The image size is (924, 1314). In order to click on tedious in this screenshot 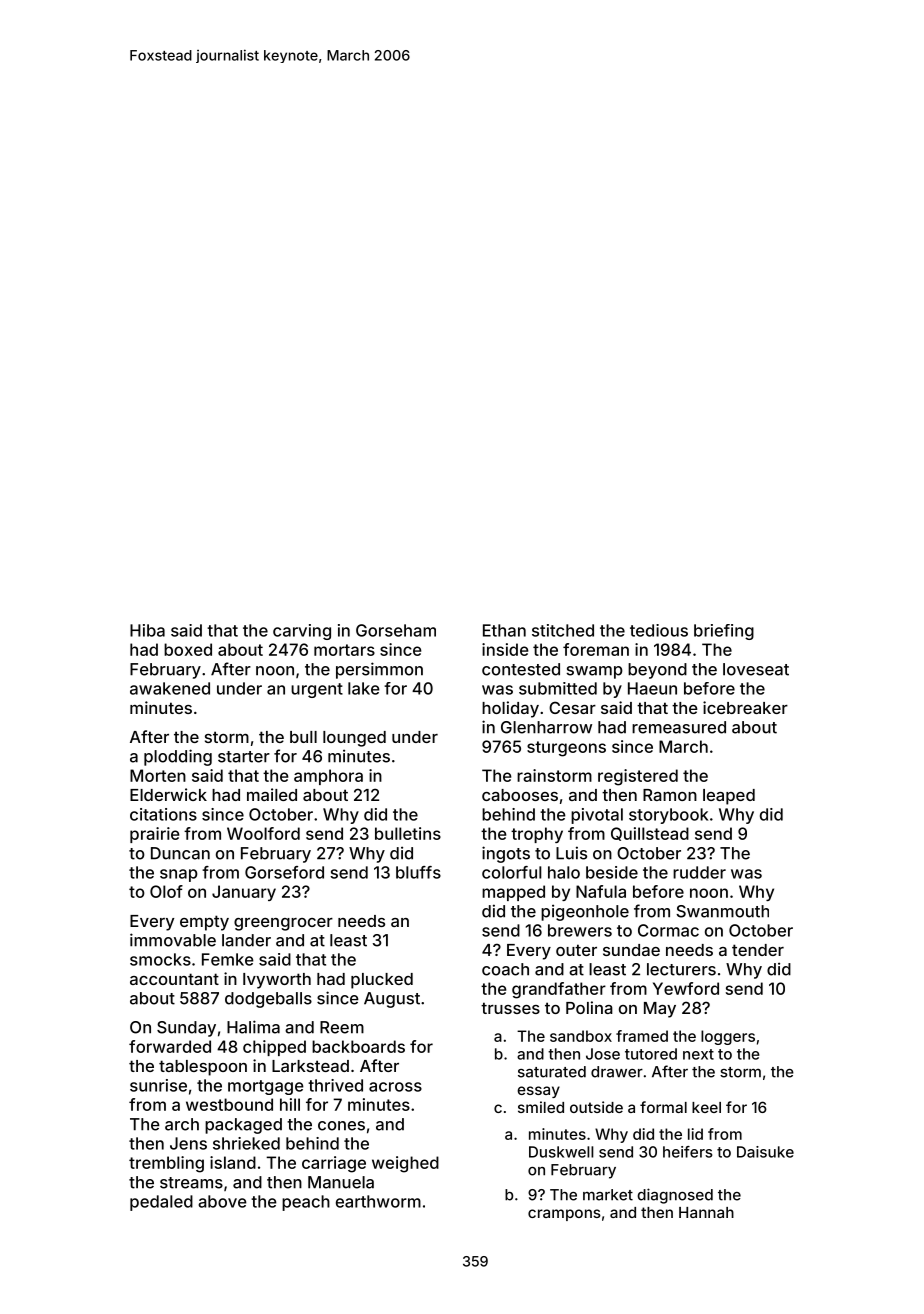, I will do `click(659, 630)`.
